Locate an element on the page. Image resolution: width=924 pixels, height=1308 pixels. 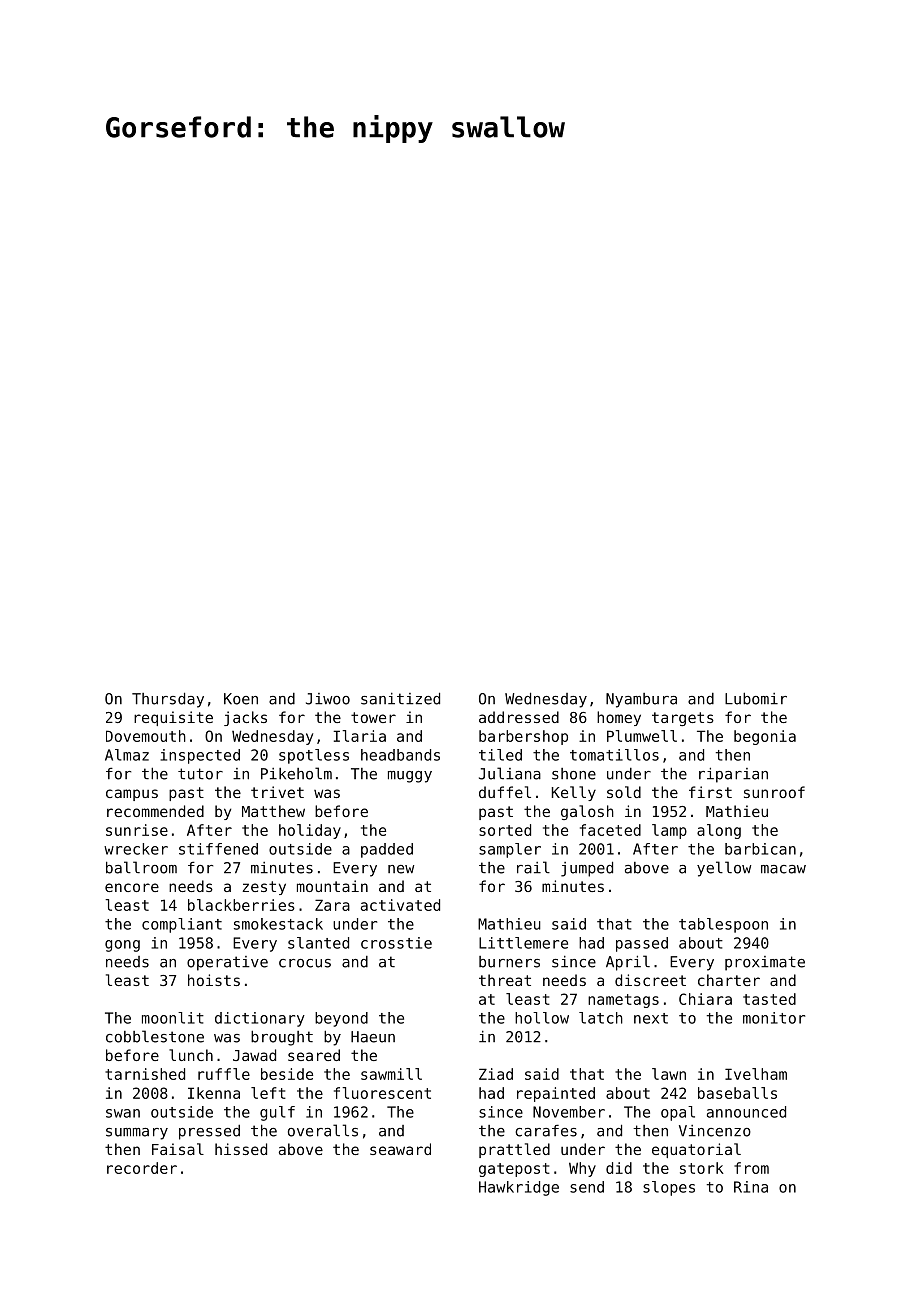
compliant is located at coordinates (182, 925).
